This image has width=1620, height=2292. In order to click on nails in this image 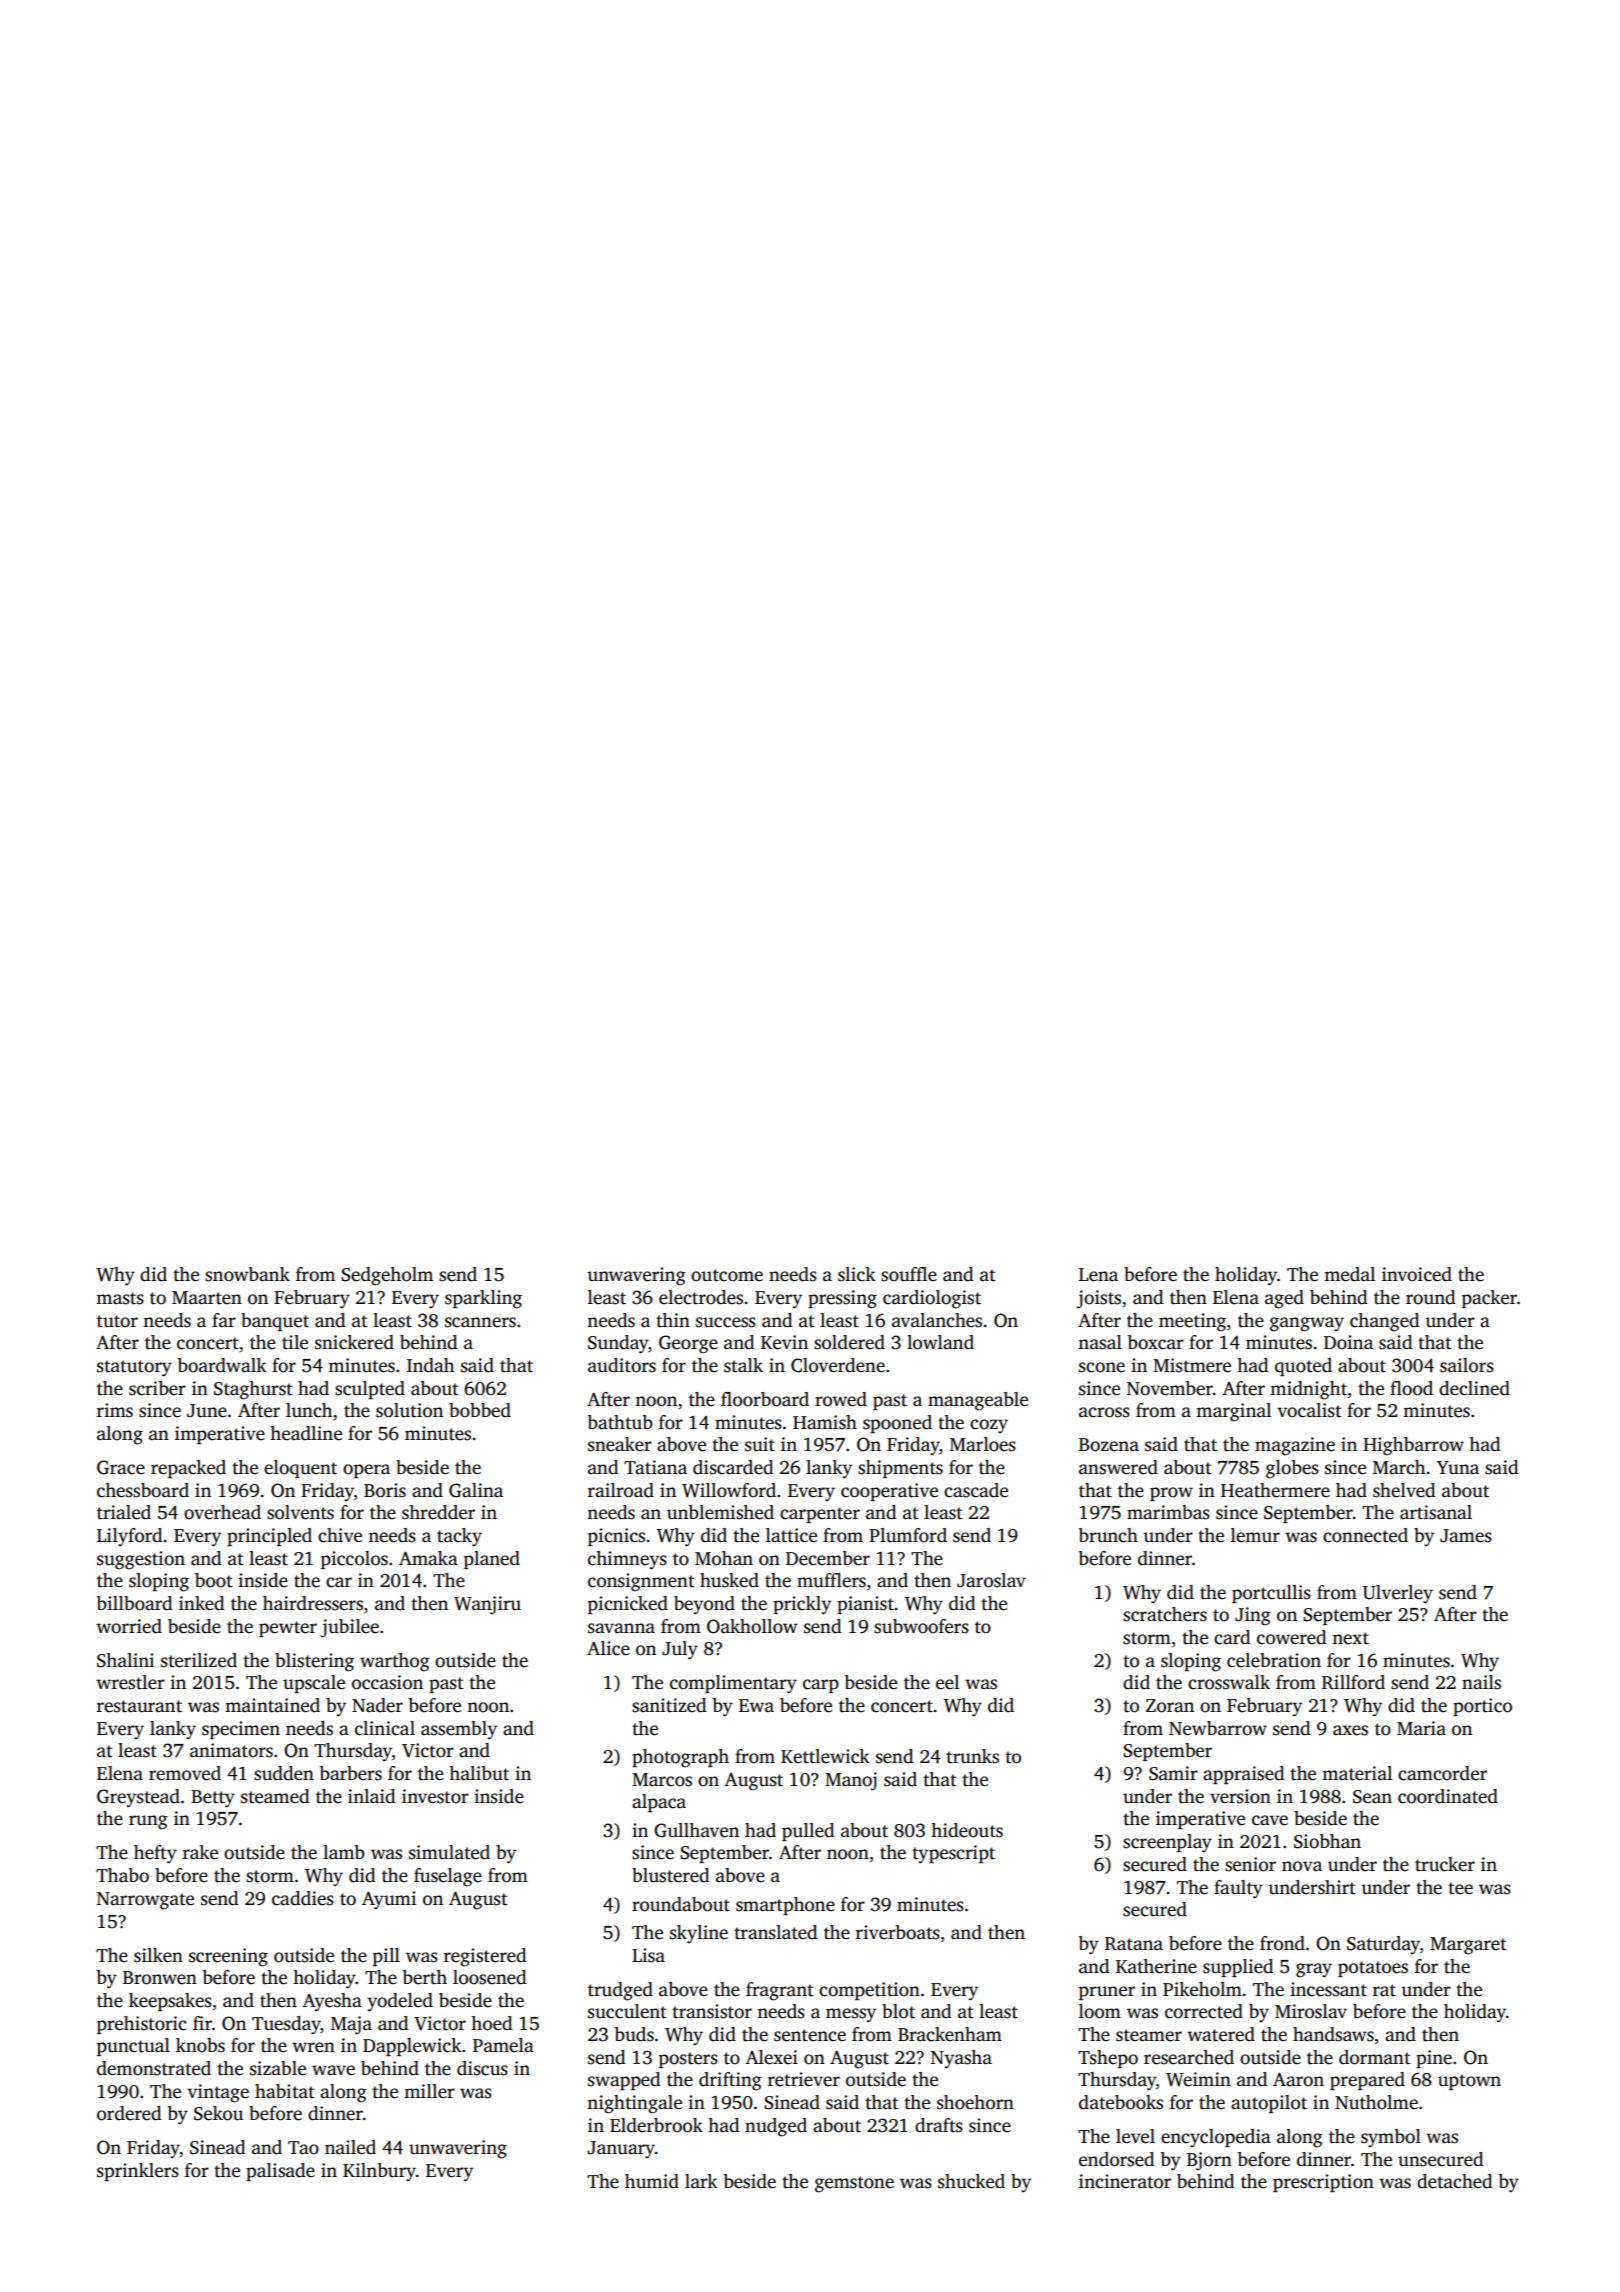, I will do `click(1481, 1682)`.
